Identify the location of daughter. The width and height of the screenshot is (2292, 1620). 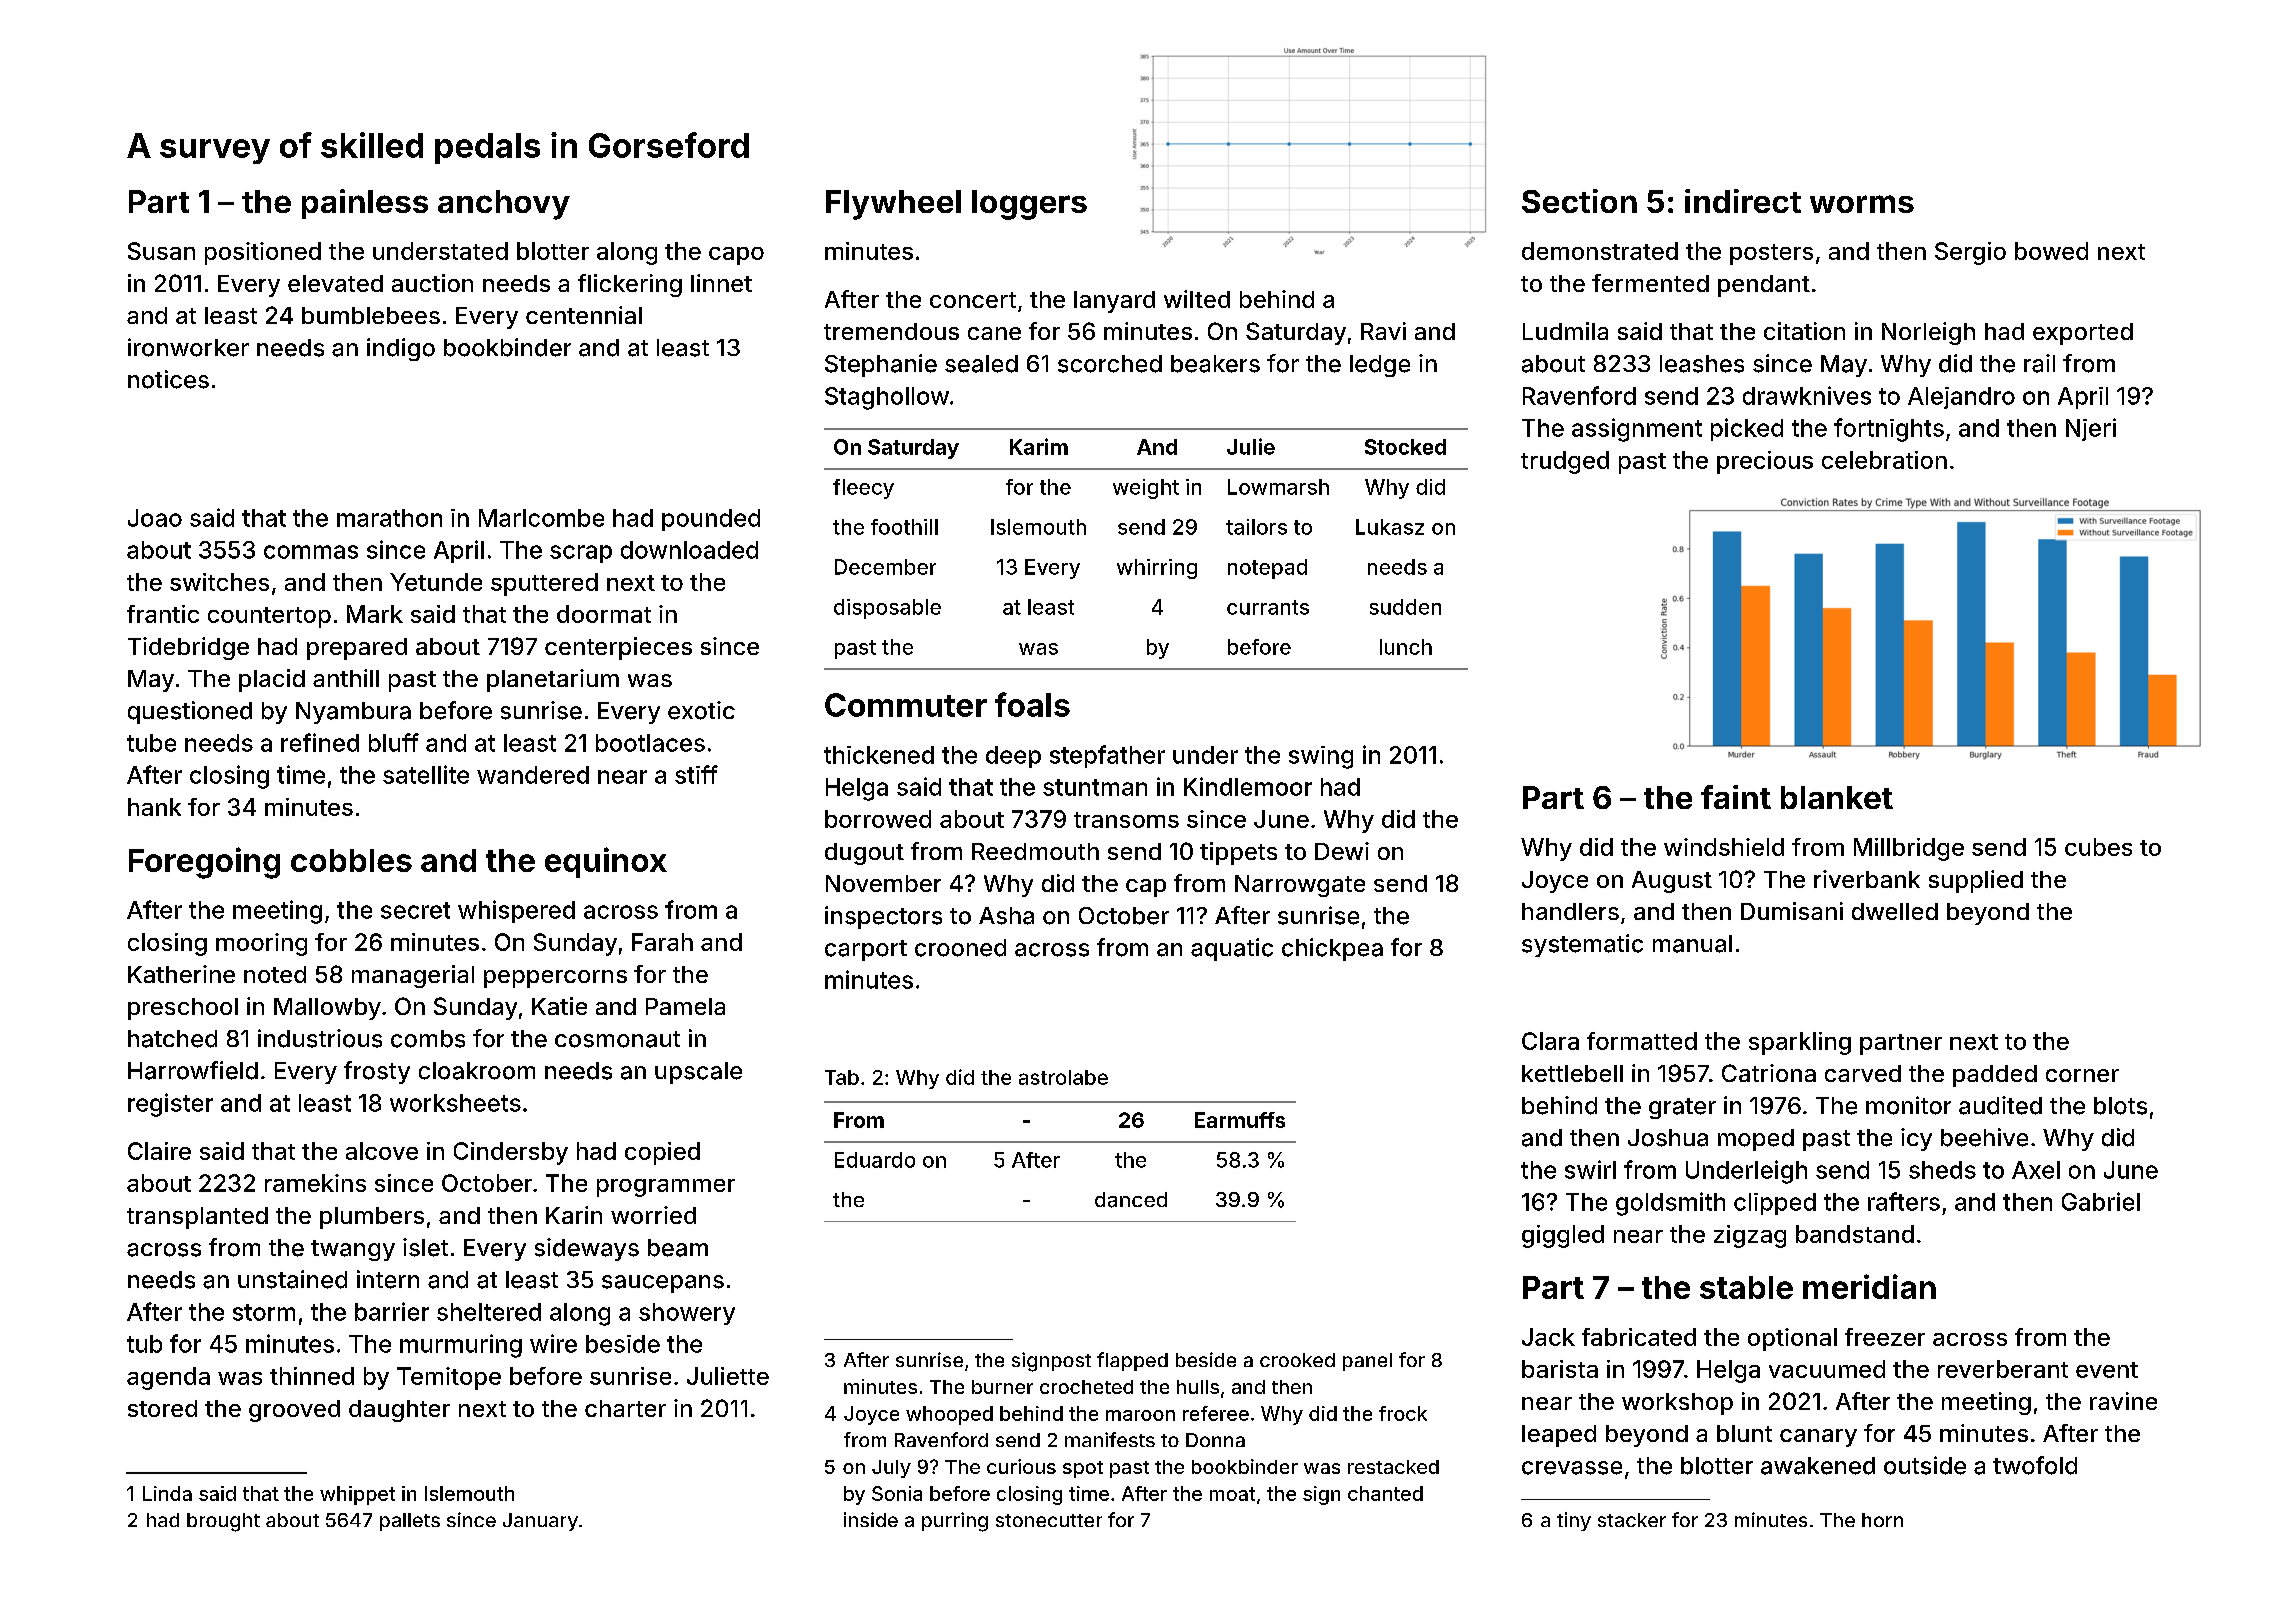
(399, 1411).
